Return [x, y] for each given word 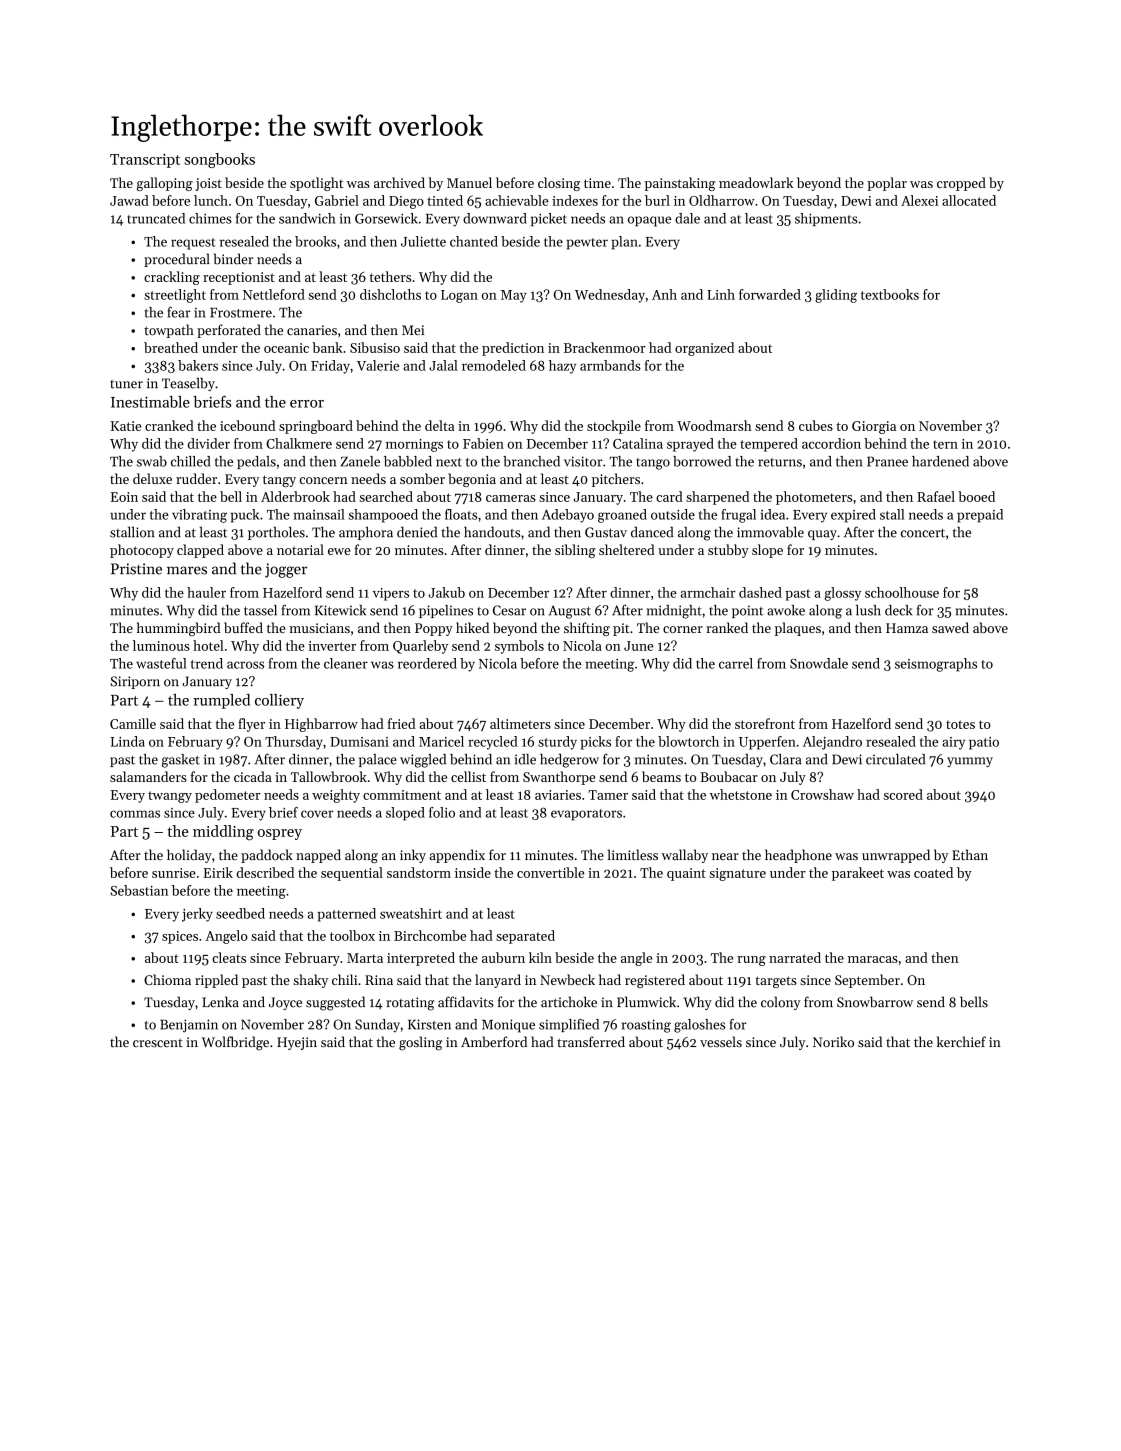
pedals [256, 462]
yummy [970, 762]
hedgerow [569, 761]
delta [439, 425]
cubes [816, 425]
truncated [156, 218]
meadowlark [756, 182]
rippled [216, 981]
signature [738, 874]
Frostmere [241, 313]
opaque [649, 221]
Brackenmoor [605, 347]
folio [442, 812]
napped [318, 856]
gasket [181, 761]
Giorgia [874, 427]
